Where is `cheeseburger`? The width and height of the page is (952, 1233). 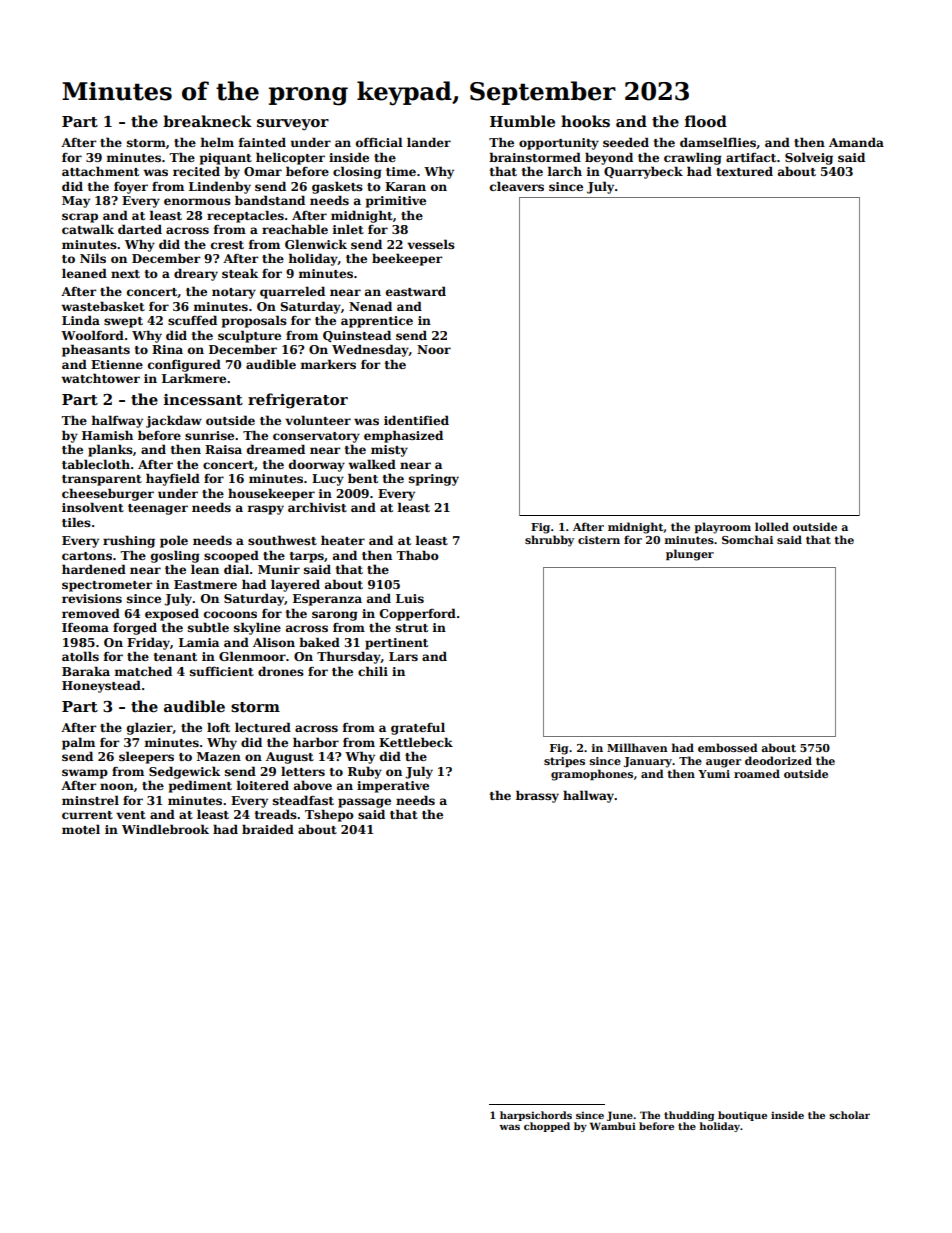 cheeseburger is located at coordinates (108, 494).
